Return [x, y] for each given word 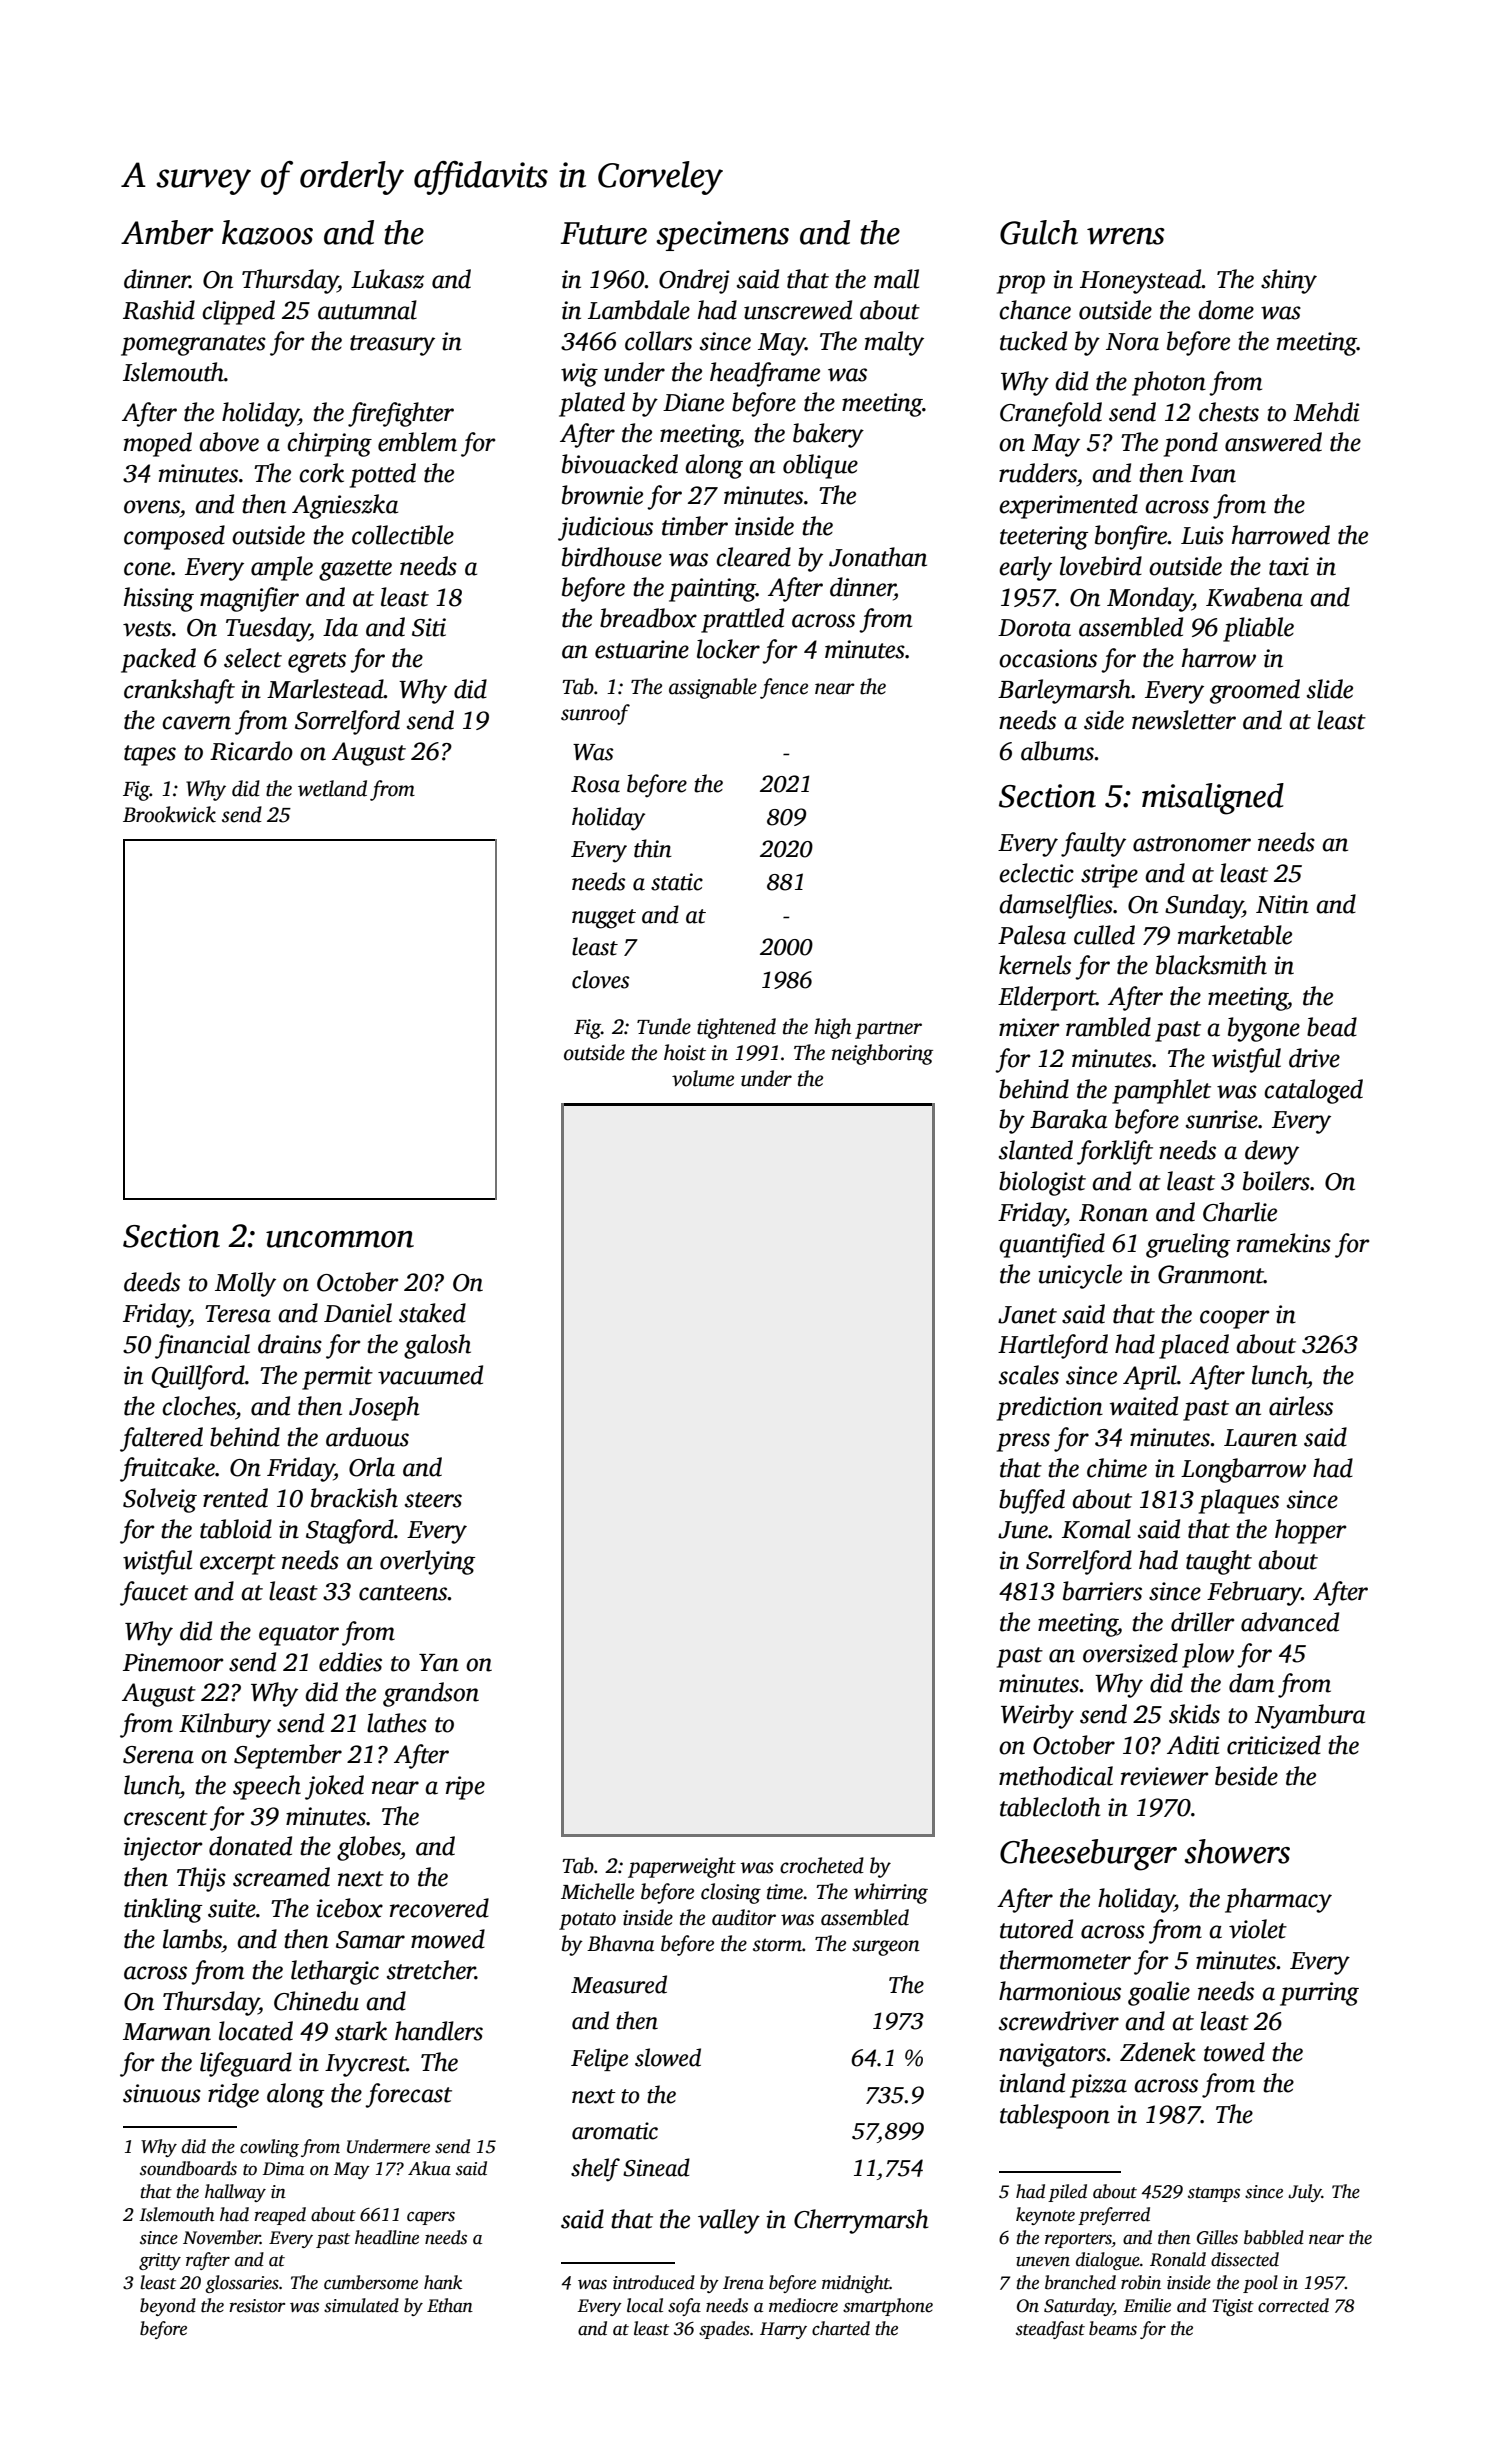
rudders [1038, 473]
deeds [152, 1282]
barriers [1102, 1591]
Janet [1027, 1315]
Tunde [664, 1026]
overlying [427, 1562]
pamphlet [1161, 1091]
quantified [1052, 1245]
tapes [150, 755]
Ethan [450, 2305]
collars [658, 341]
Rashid [159, 310]
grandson [431, 1694]
